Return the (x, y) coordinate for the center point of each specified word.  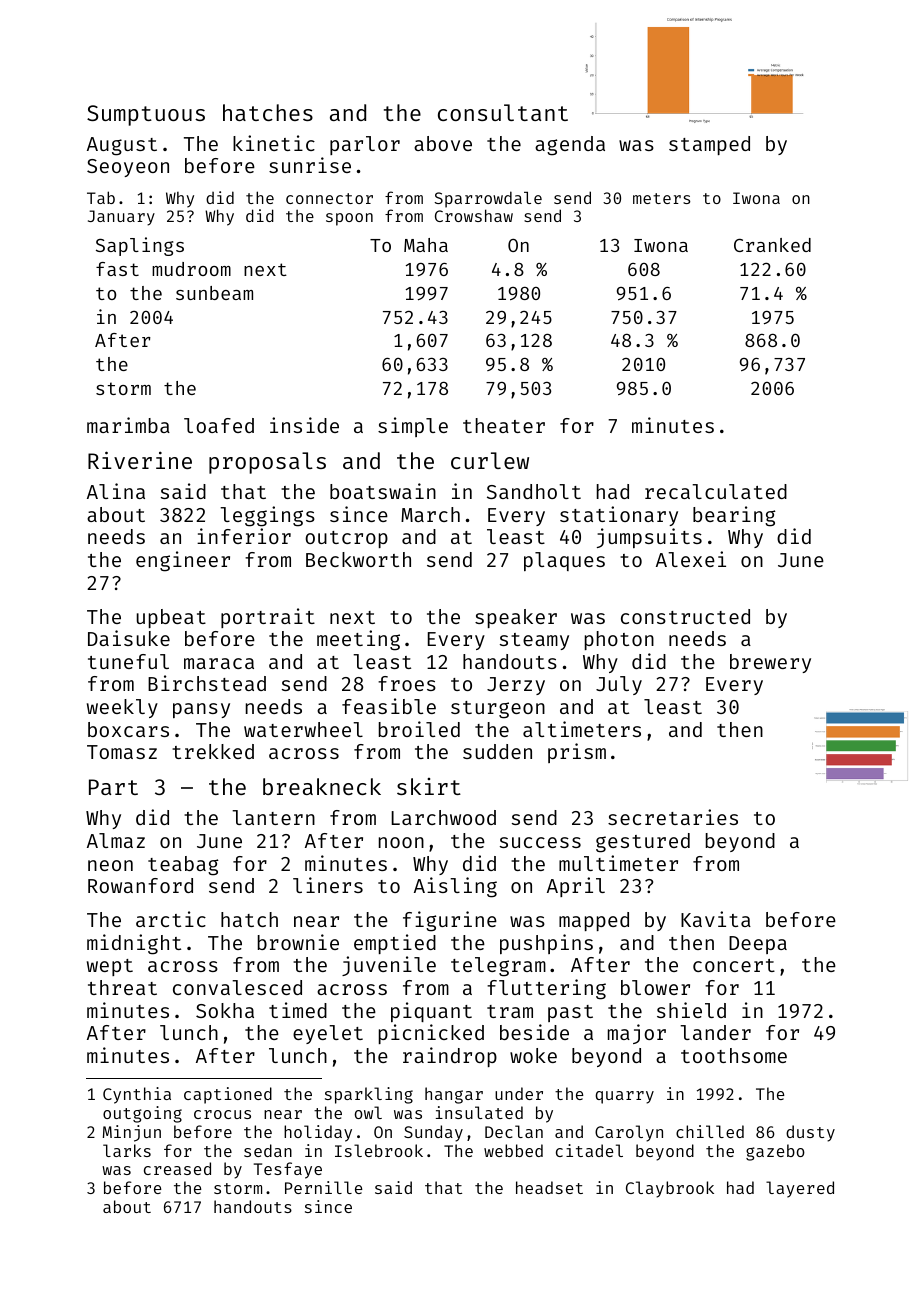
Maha (426, 245)
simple (413, 427)
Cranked (772, 245)
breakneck (322, 786)
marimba (128, 425)
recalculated (716, 491)
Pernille (323, 1187)
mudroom (191, 269)
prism (577, 753)
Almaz (116, 840)
